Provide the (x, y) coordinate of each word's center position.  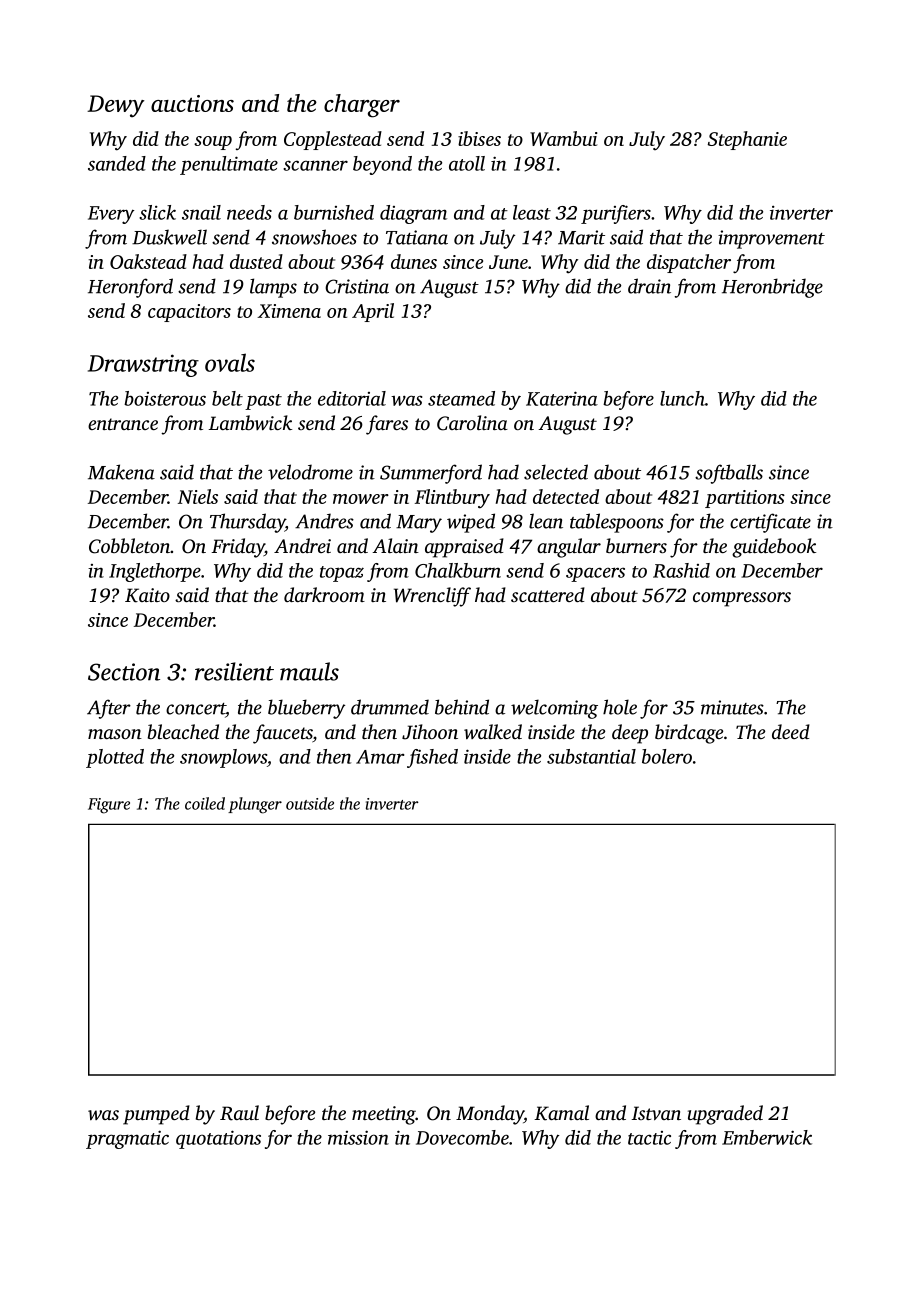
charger (362, 106)
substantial (591, 756)
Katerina (562, 398)
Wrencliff (432, 597)
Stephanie (747, 140)
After (109, 709)
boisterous (165, 398)
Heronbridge (772, 288)
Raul (239, 1113)
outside (310, 803)
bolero (667, 756)
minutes (732, 707)
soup (213, 143)
